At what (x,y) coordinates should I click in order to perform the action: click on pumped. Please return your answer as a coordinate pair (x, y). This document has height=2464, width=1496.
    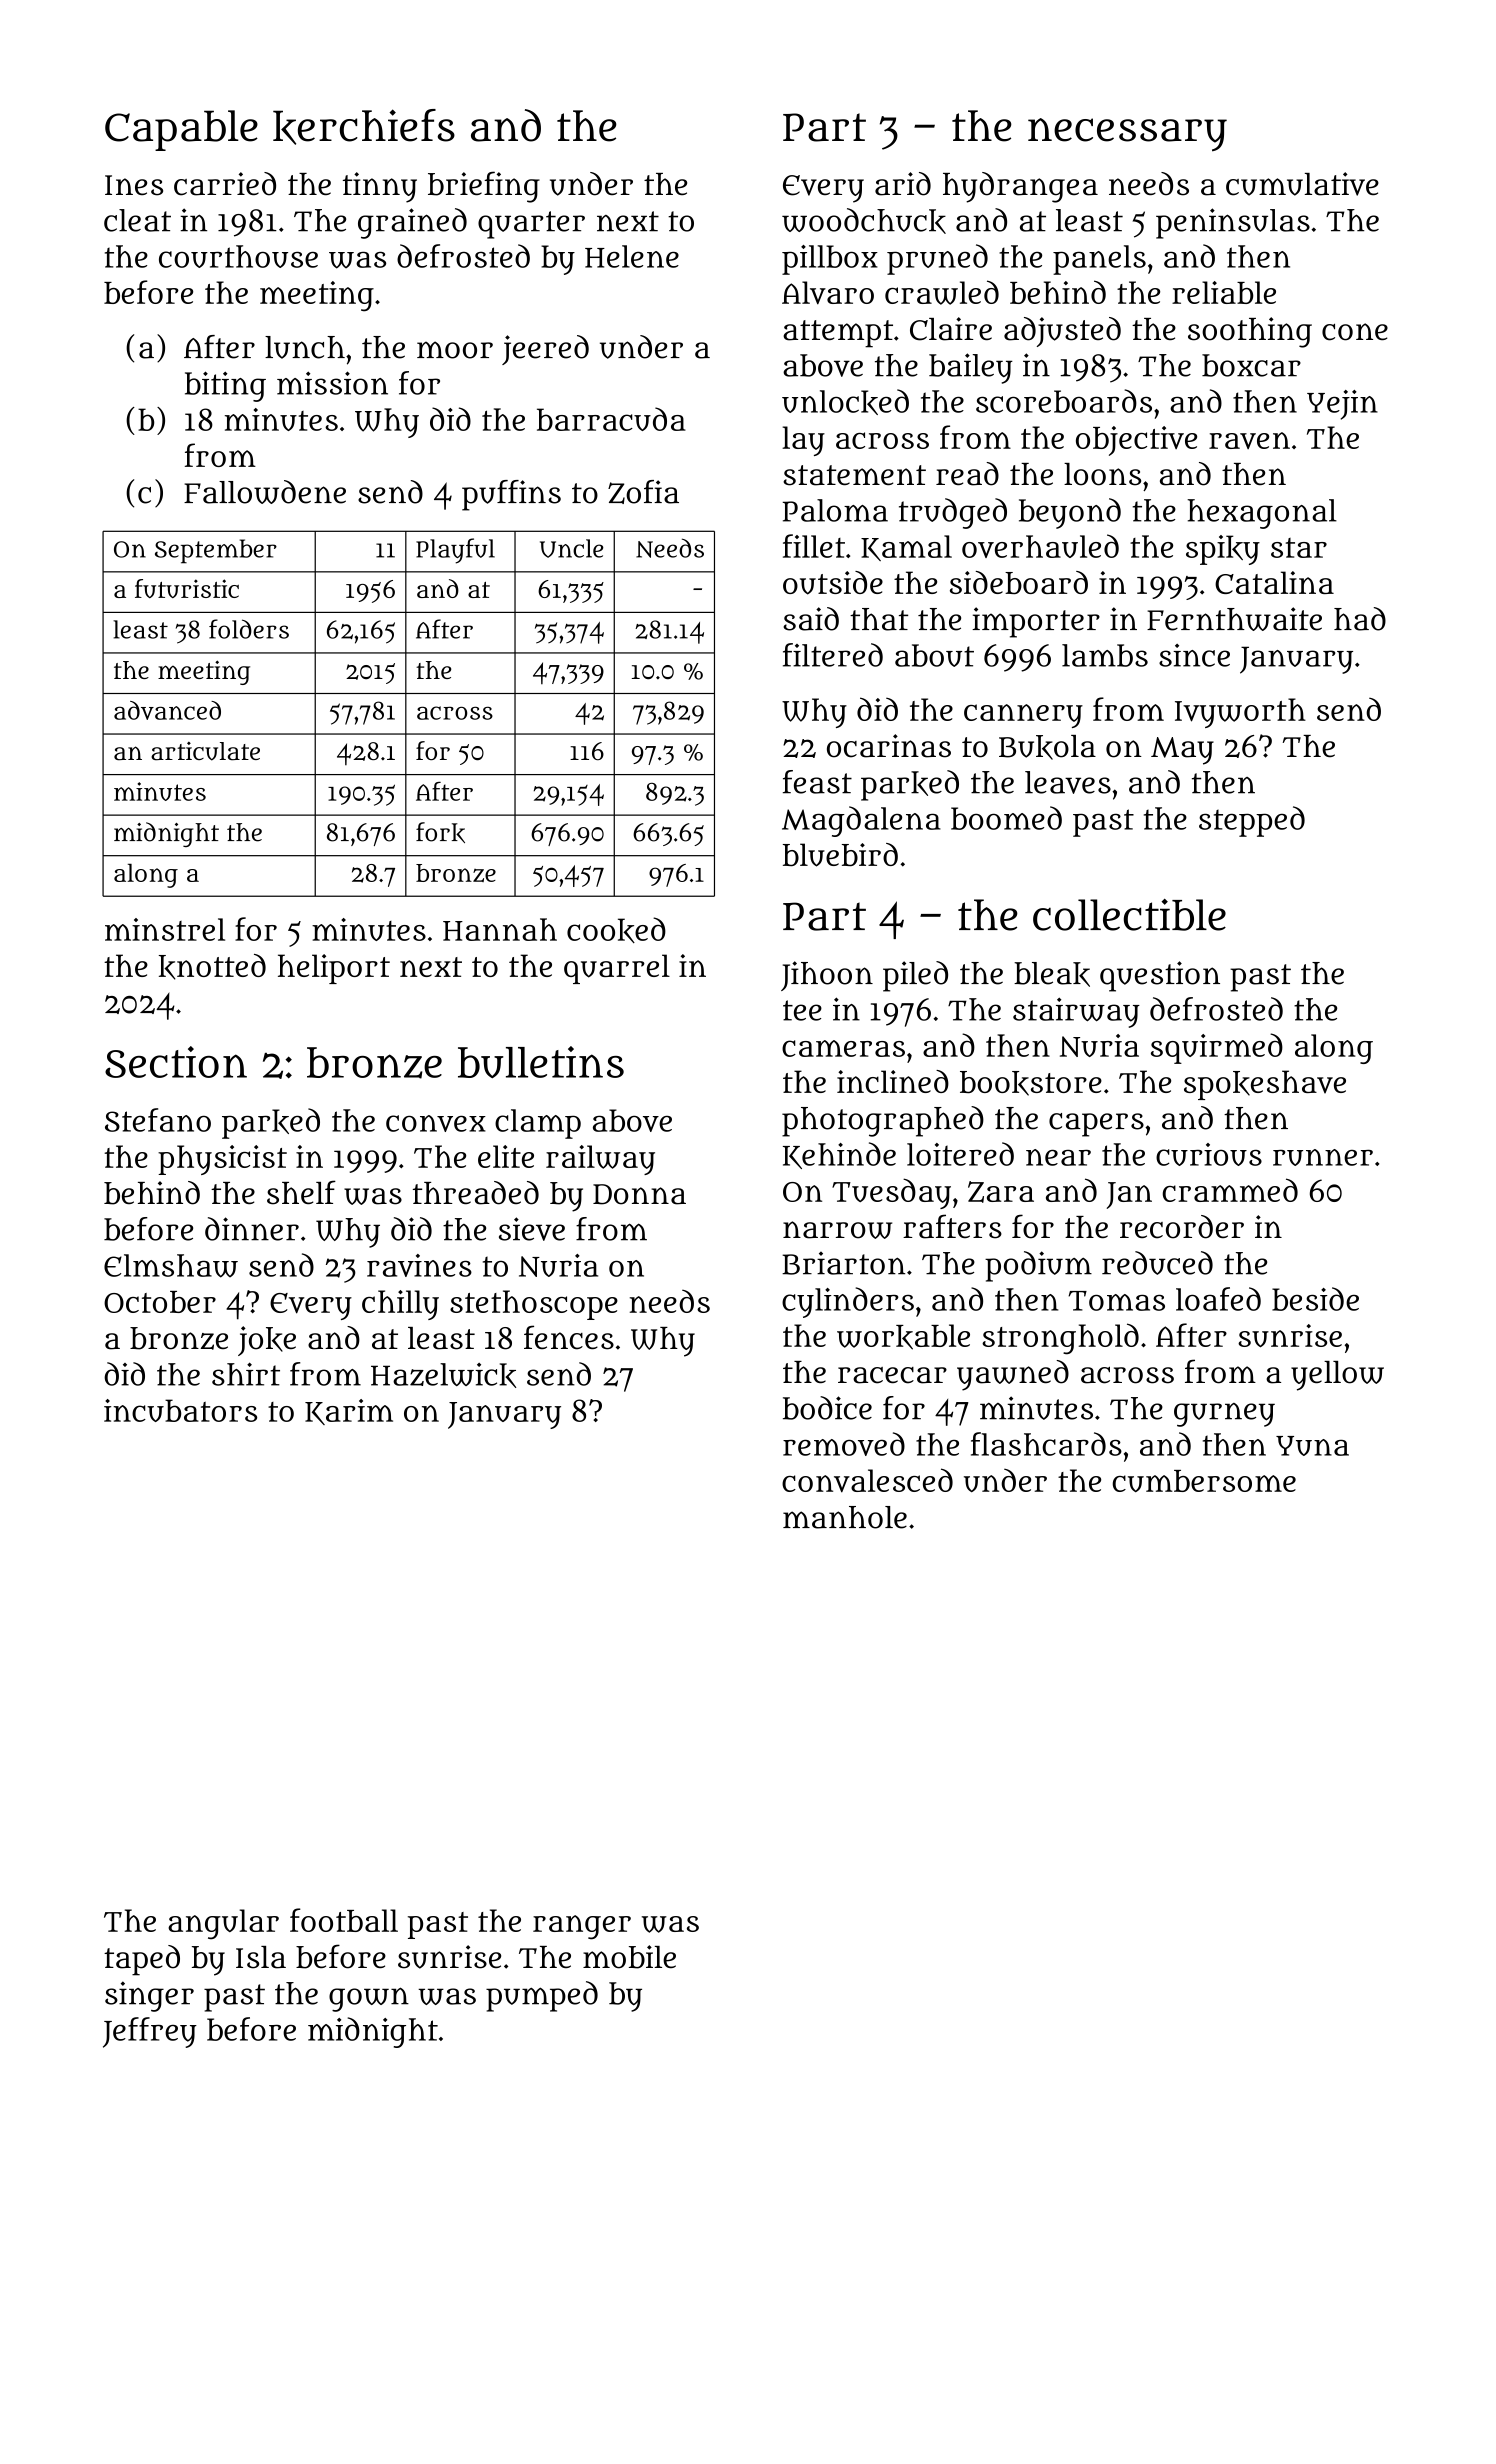
    Looking at the image, I should click on (542, 1996).
